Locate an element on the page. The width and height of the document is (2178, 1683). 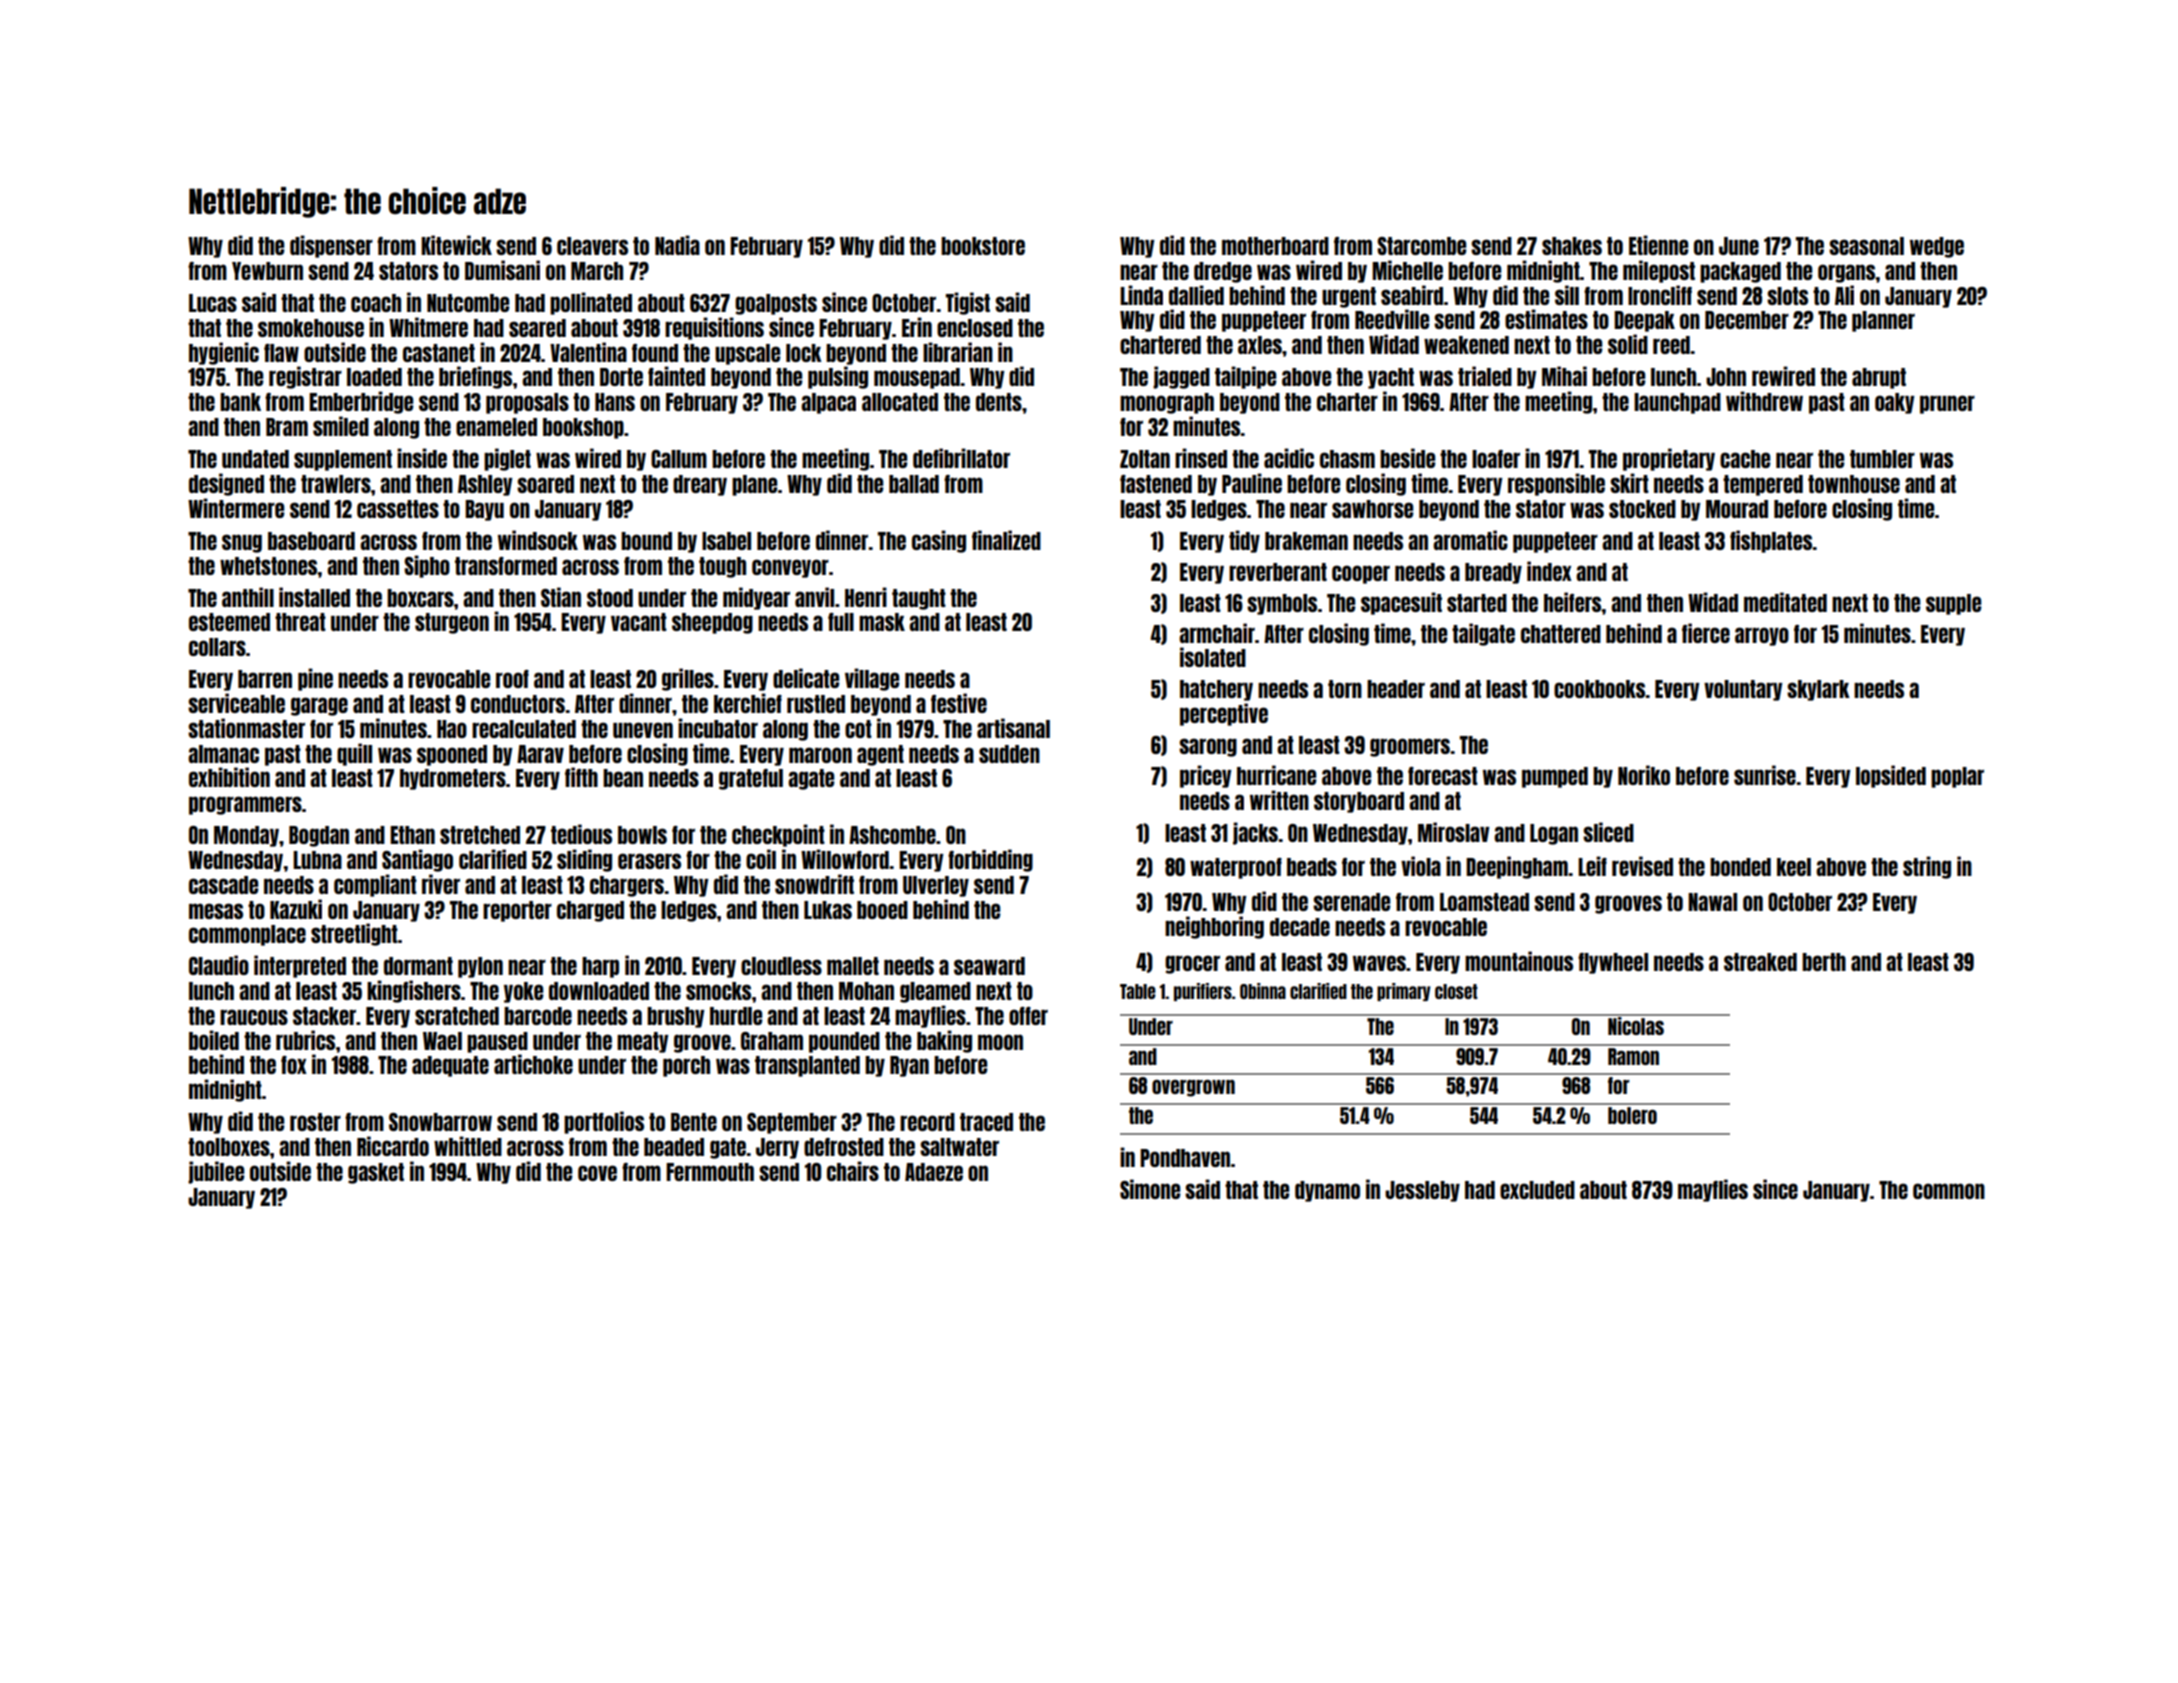
delicate is located at coordinates (806, 678).
